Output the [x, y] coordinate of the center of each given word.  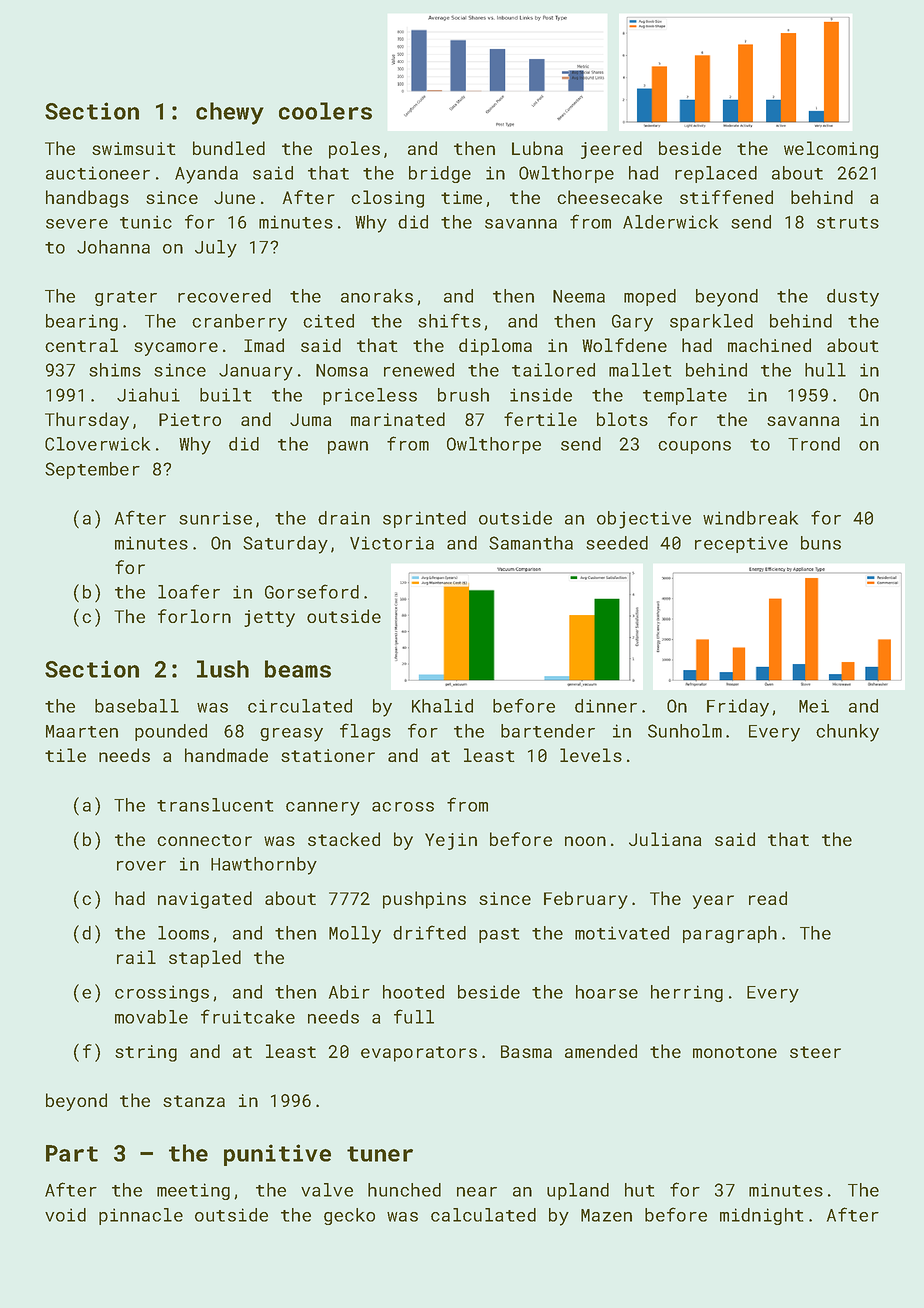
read [768, 898]
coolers [325, 111]
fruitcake [248, 1016]
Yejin [451, 841]
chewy [230, 113]
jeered [611, 150]
